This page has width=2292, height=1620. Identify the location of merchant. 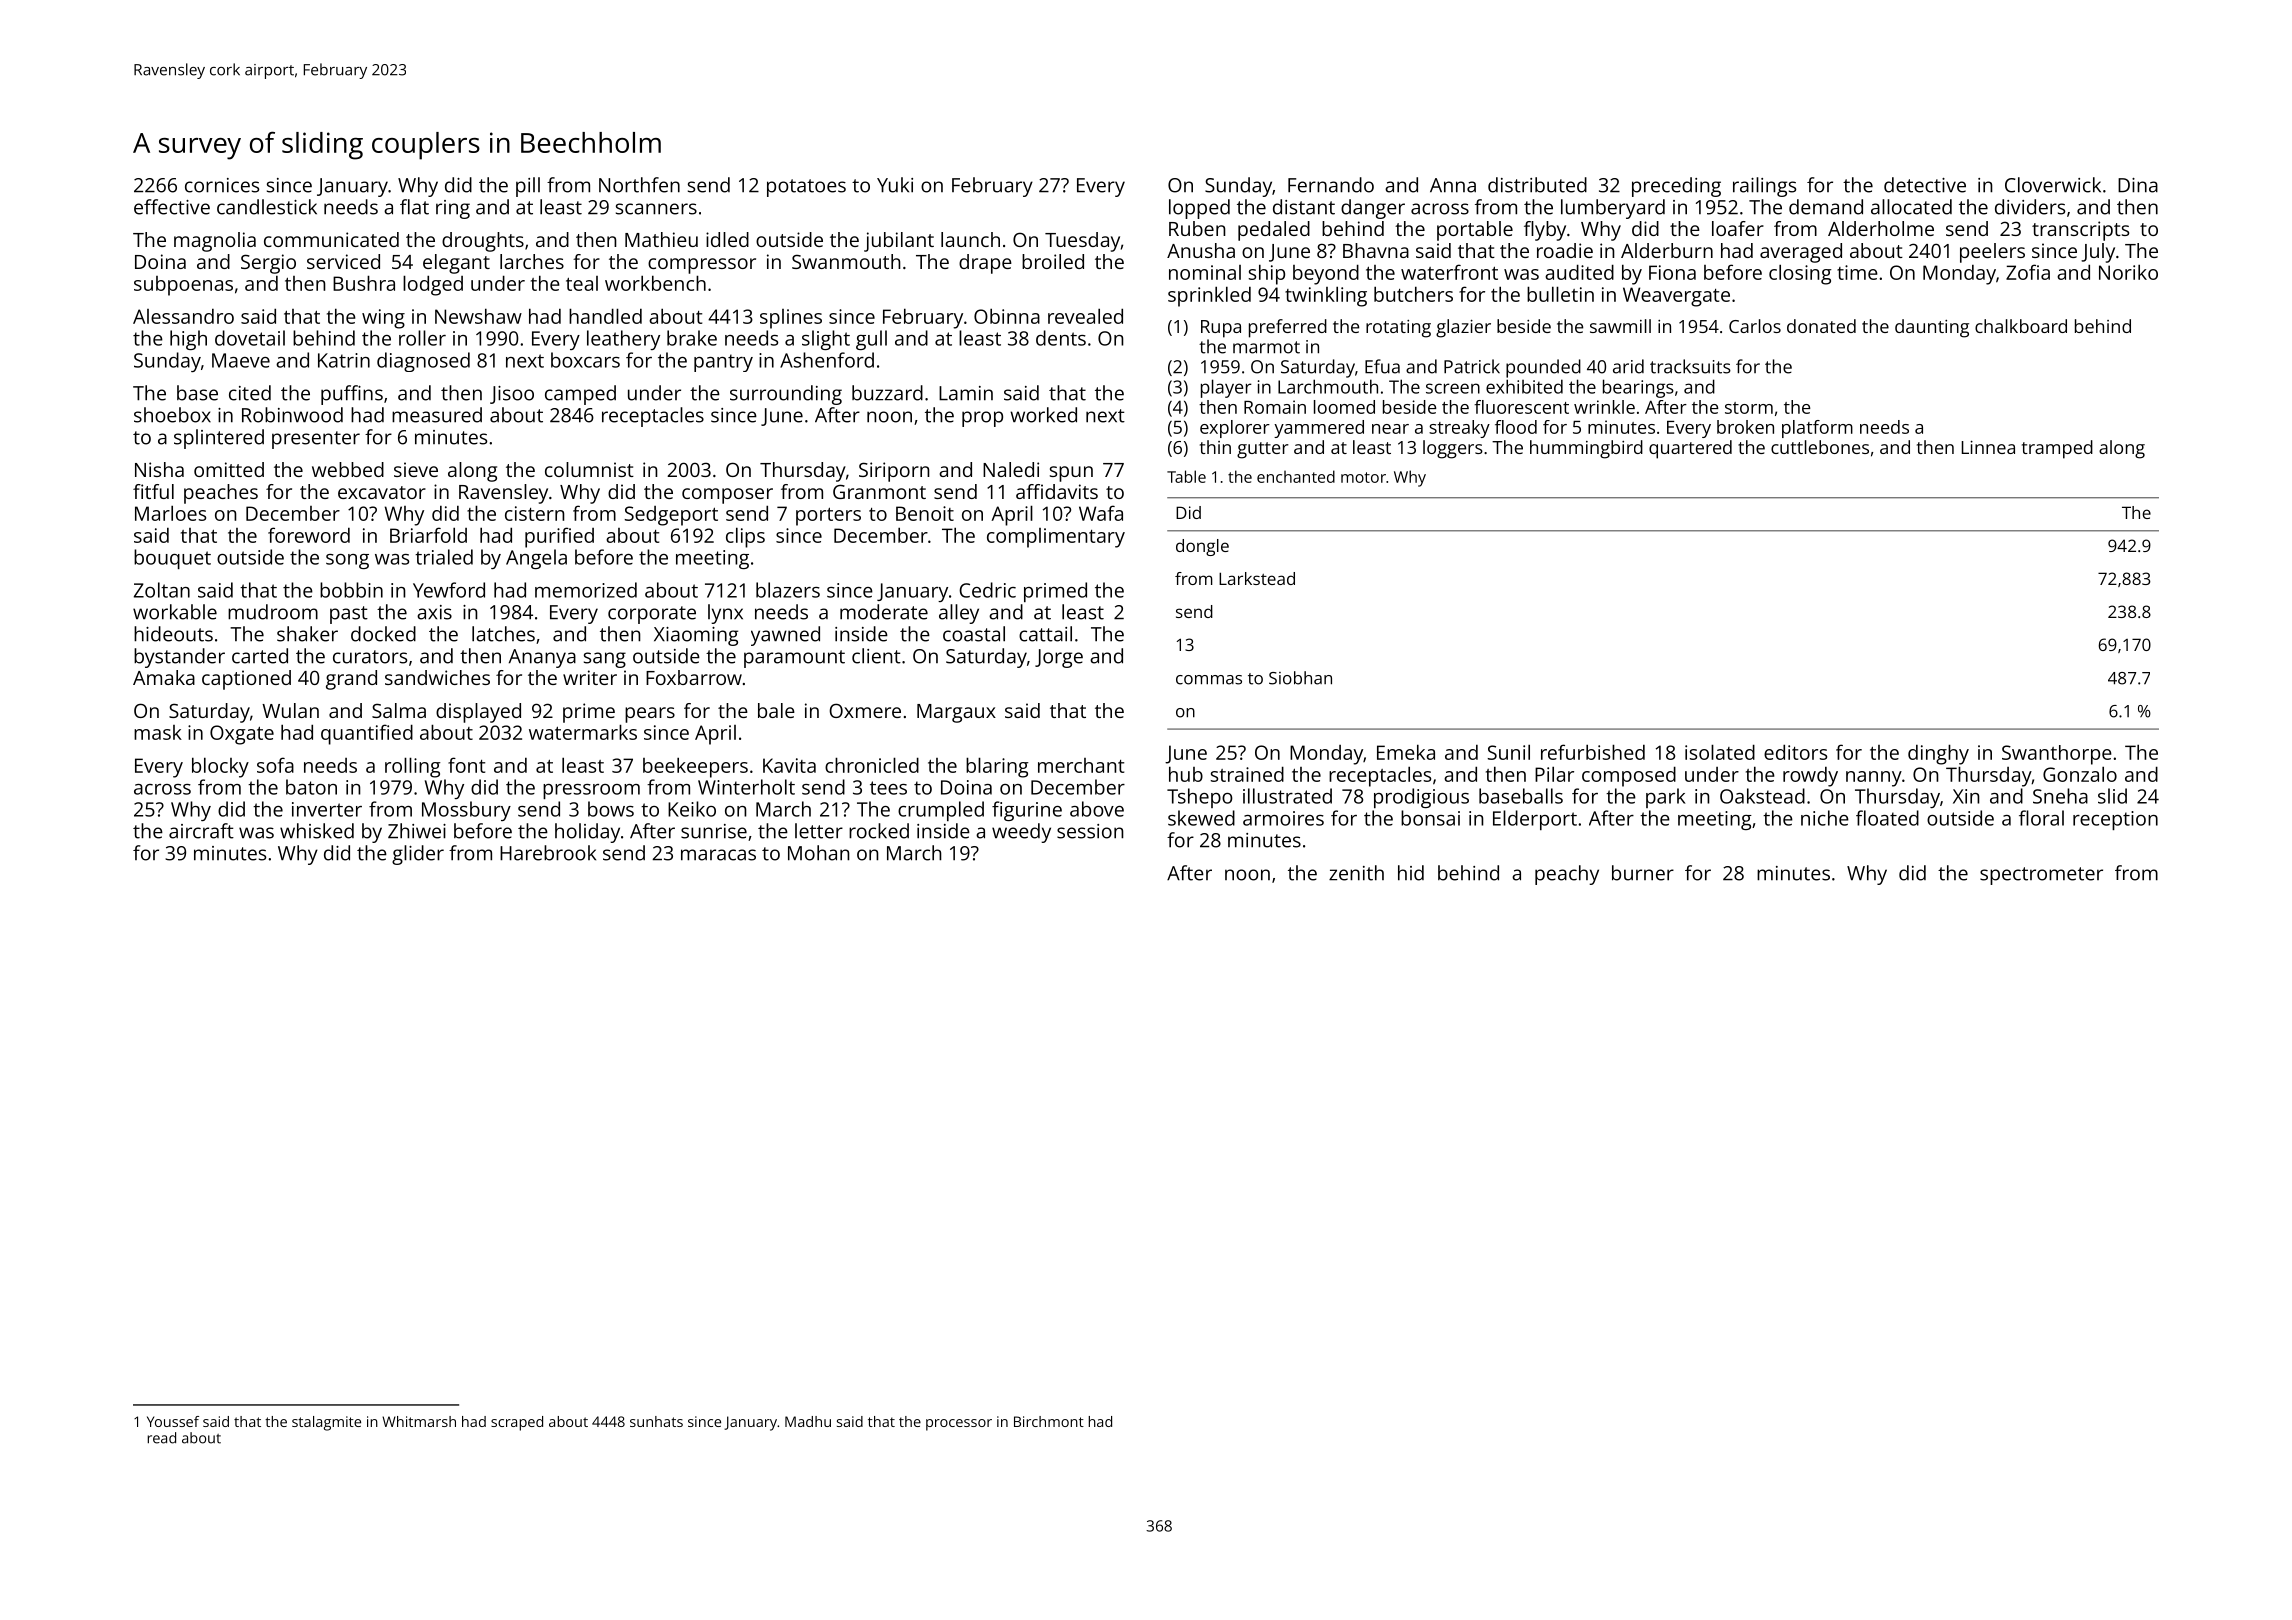
(1081, 765).
